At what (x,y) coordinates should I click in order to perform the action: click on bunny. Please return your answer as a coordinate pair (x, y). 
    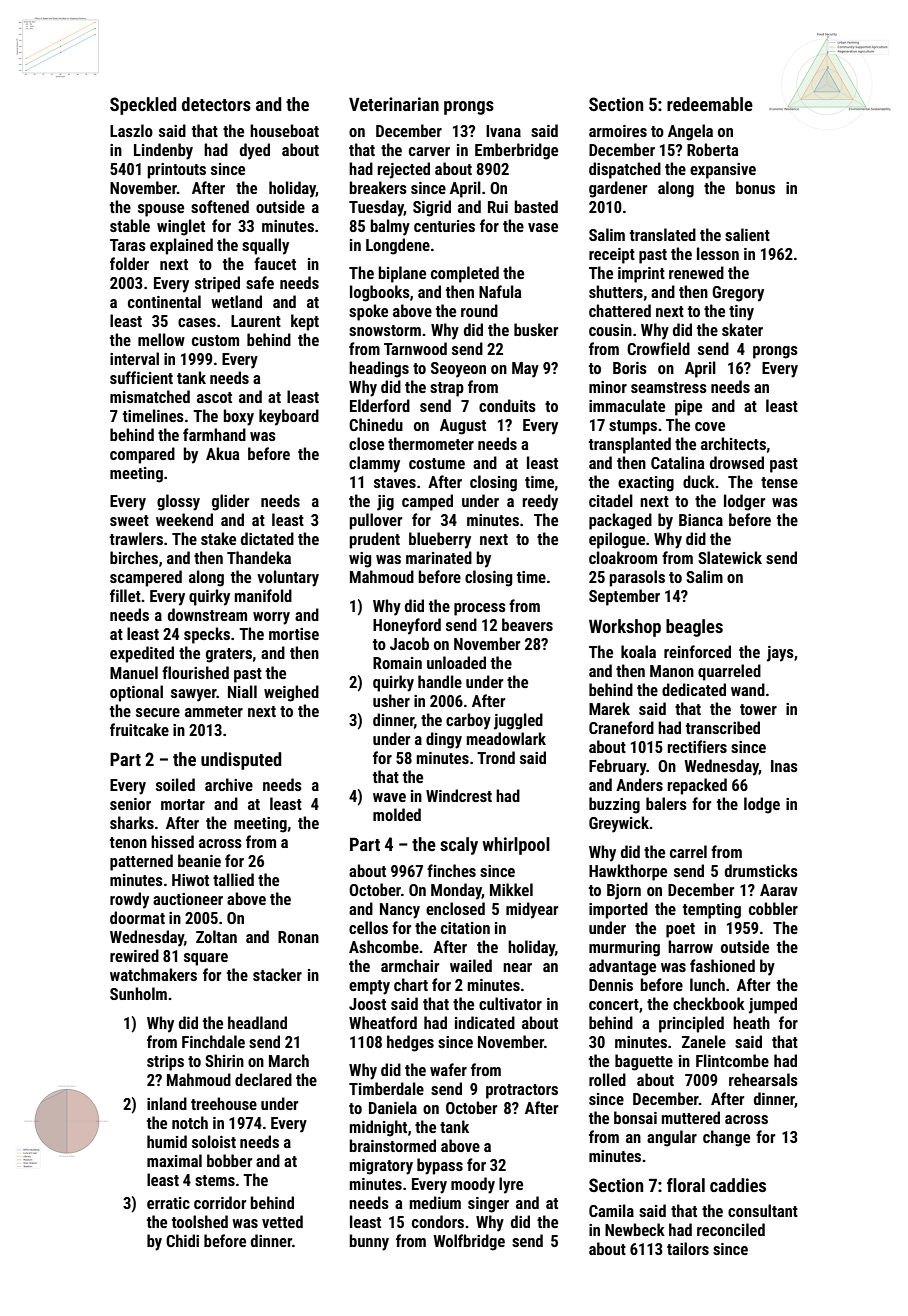
    Looking at the image, I should click on (369, 1242).
